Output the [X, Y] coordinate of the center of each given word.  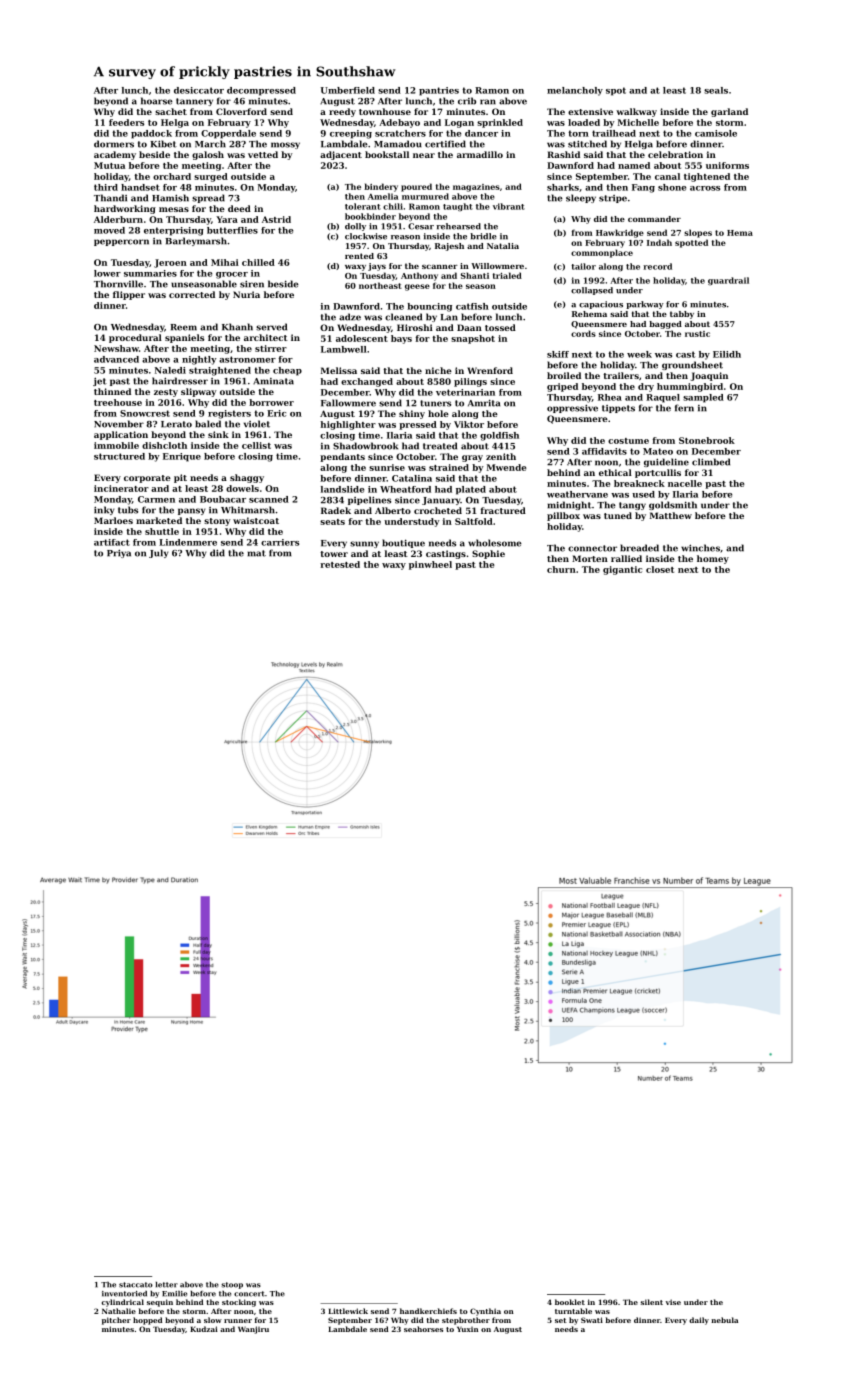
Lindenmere [188, 542]
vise [673, 1302]
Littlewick [348, 1311]
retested [340, 564]
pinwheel [430, 565]
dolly [355, 227]
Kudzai [204, 1329]
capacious [601, 305]
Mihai [225, 262]
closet [660, 569]
